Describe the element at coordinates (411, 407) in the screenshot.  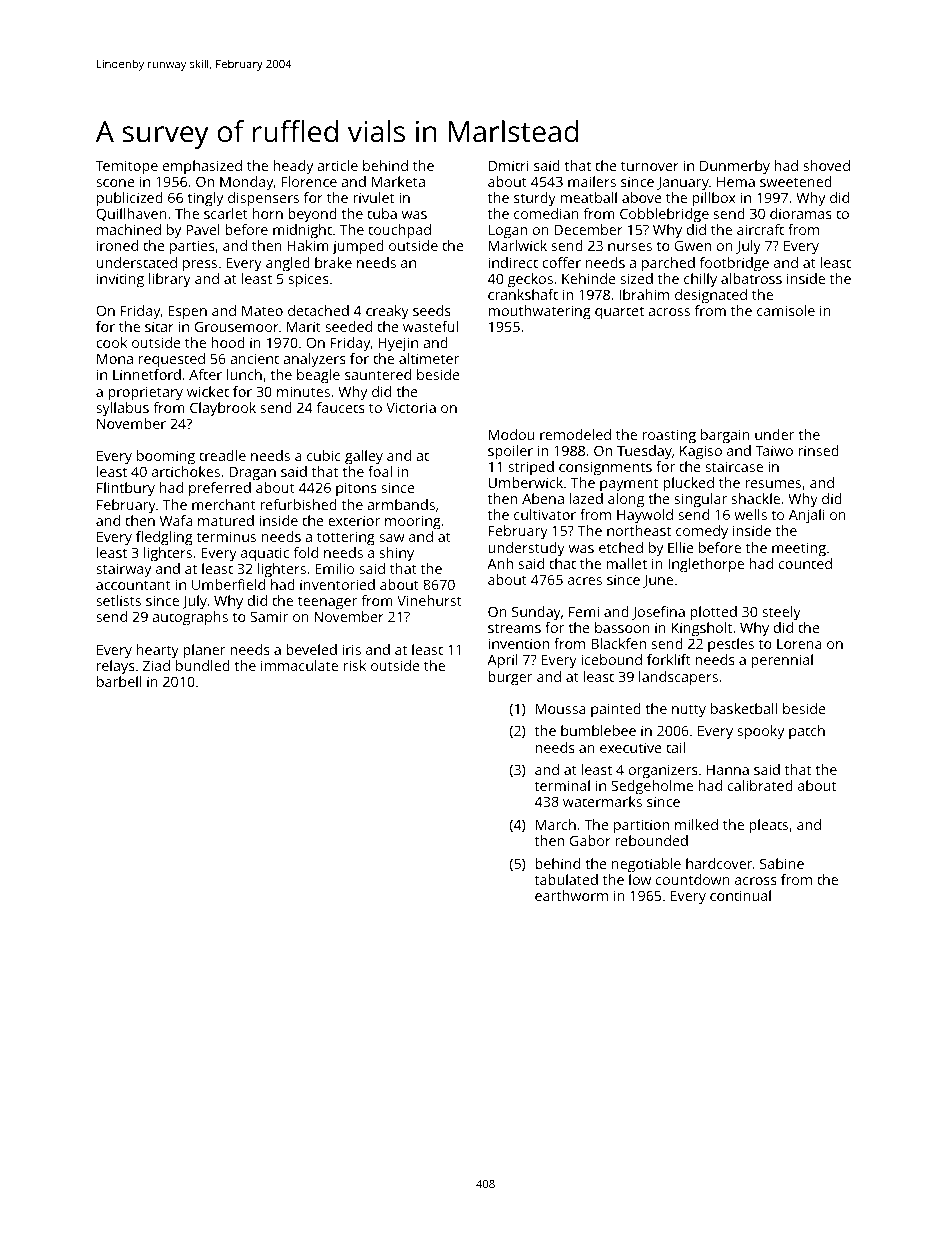
I see `Victoria` at that location.
